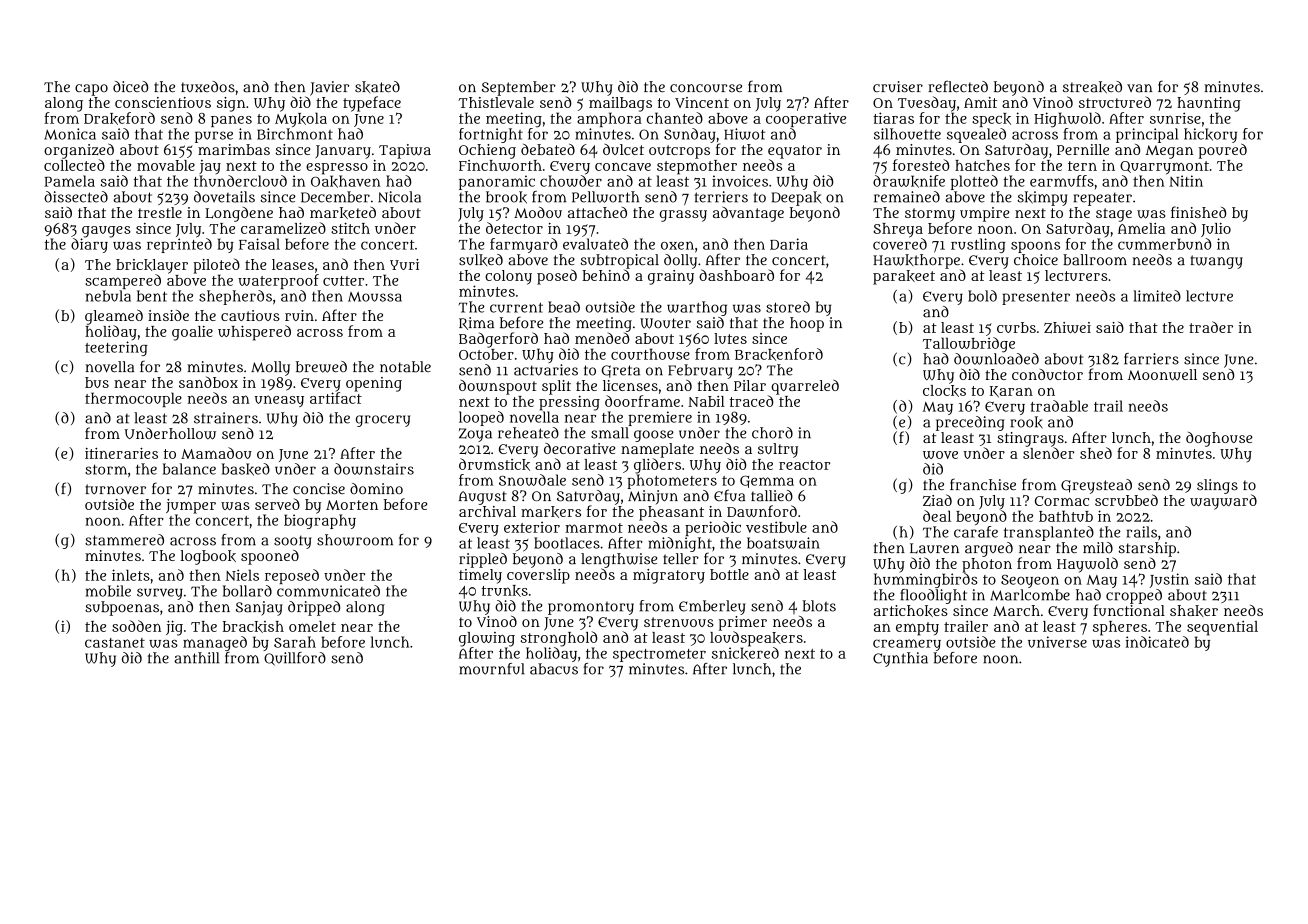 The width and height of the screenshot is (1308, 924). I want to click on anthill, so click(196, 658).
